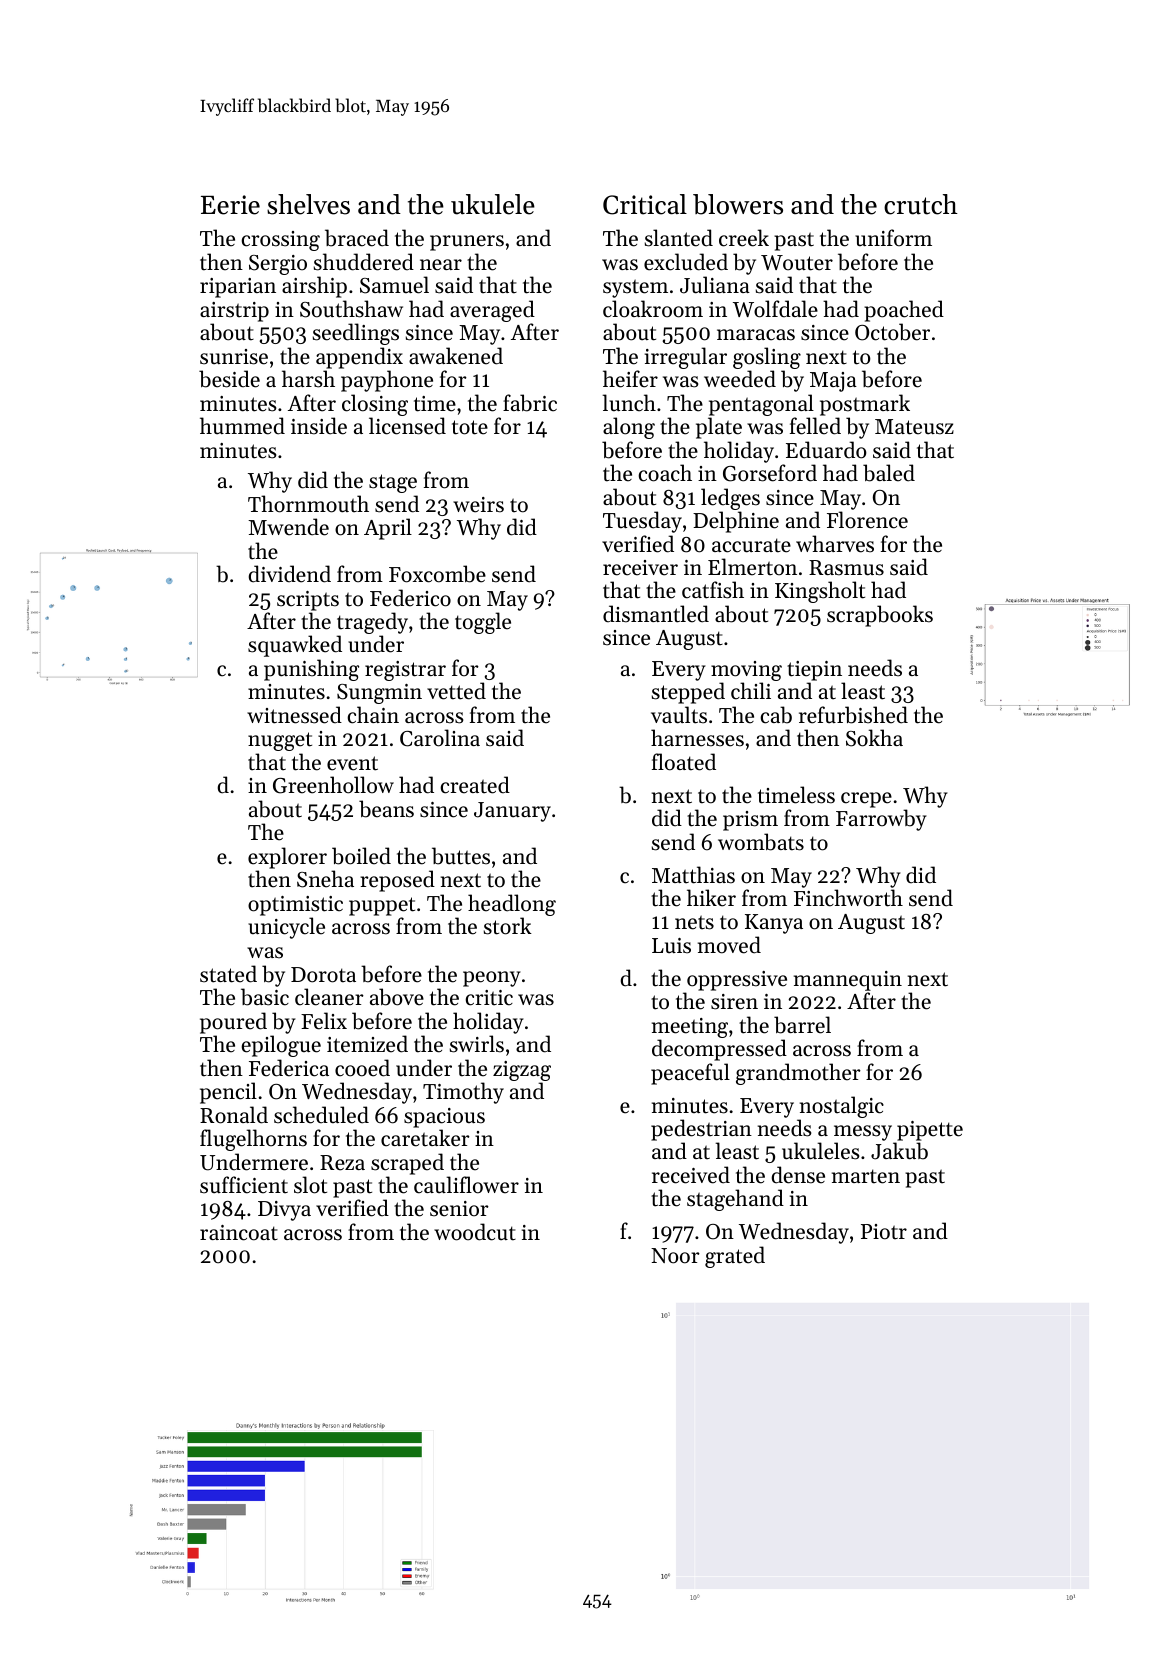 This image has height=1654, width=1165. Describe the element at coordinates (921, 204) in the image. I see `crutch` at that location.
